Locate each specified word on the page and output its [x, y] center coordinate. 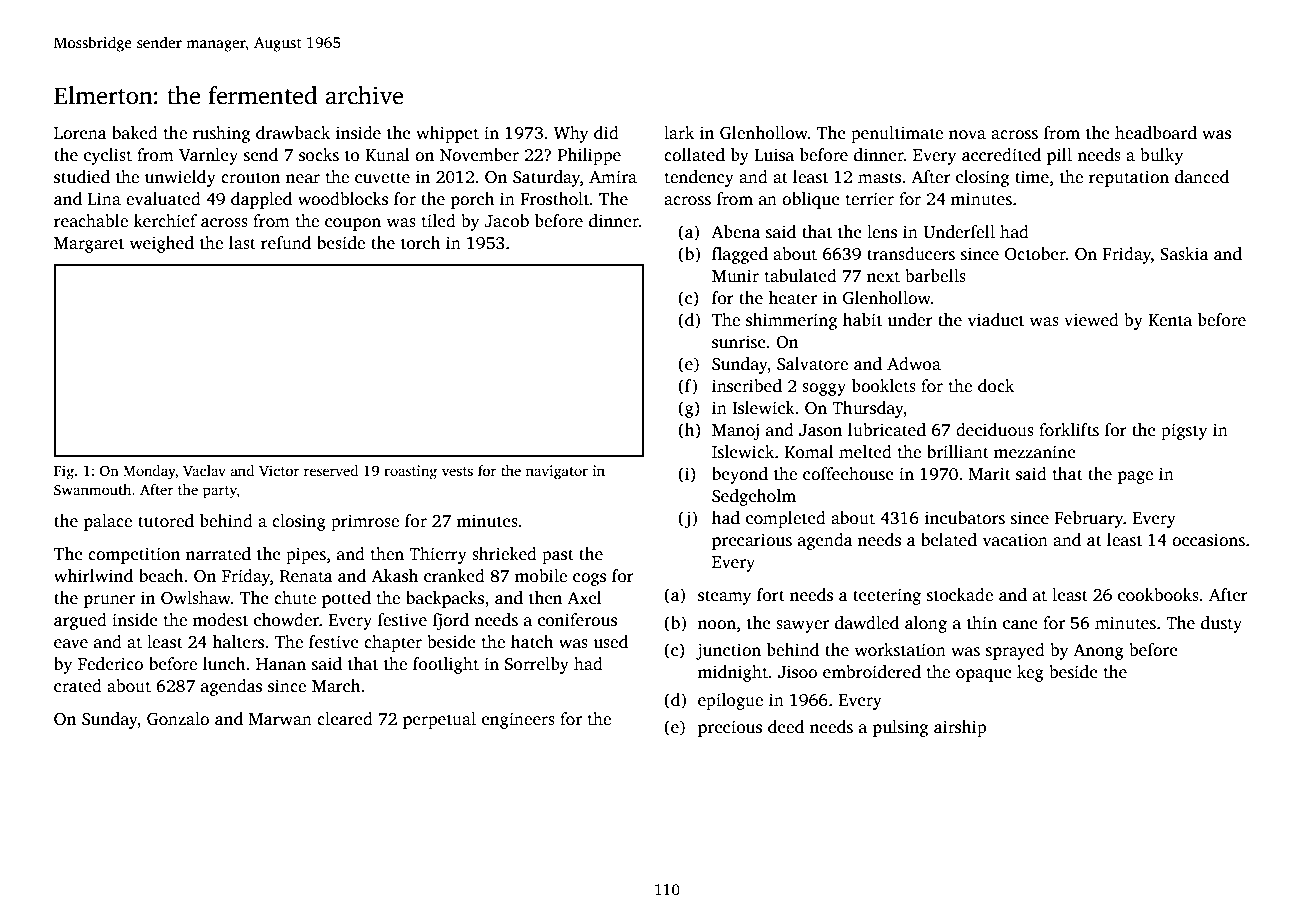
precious [730, 728]
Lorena [80, 133]
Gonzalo [178, 719]
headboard [1156, 133]
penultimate [897, 134]
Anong [1098, 652]
